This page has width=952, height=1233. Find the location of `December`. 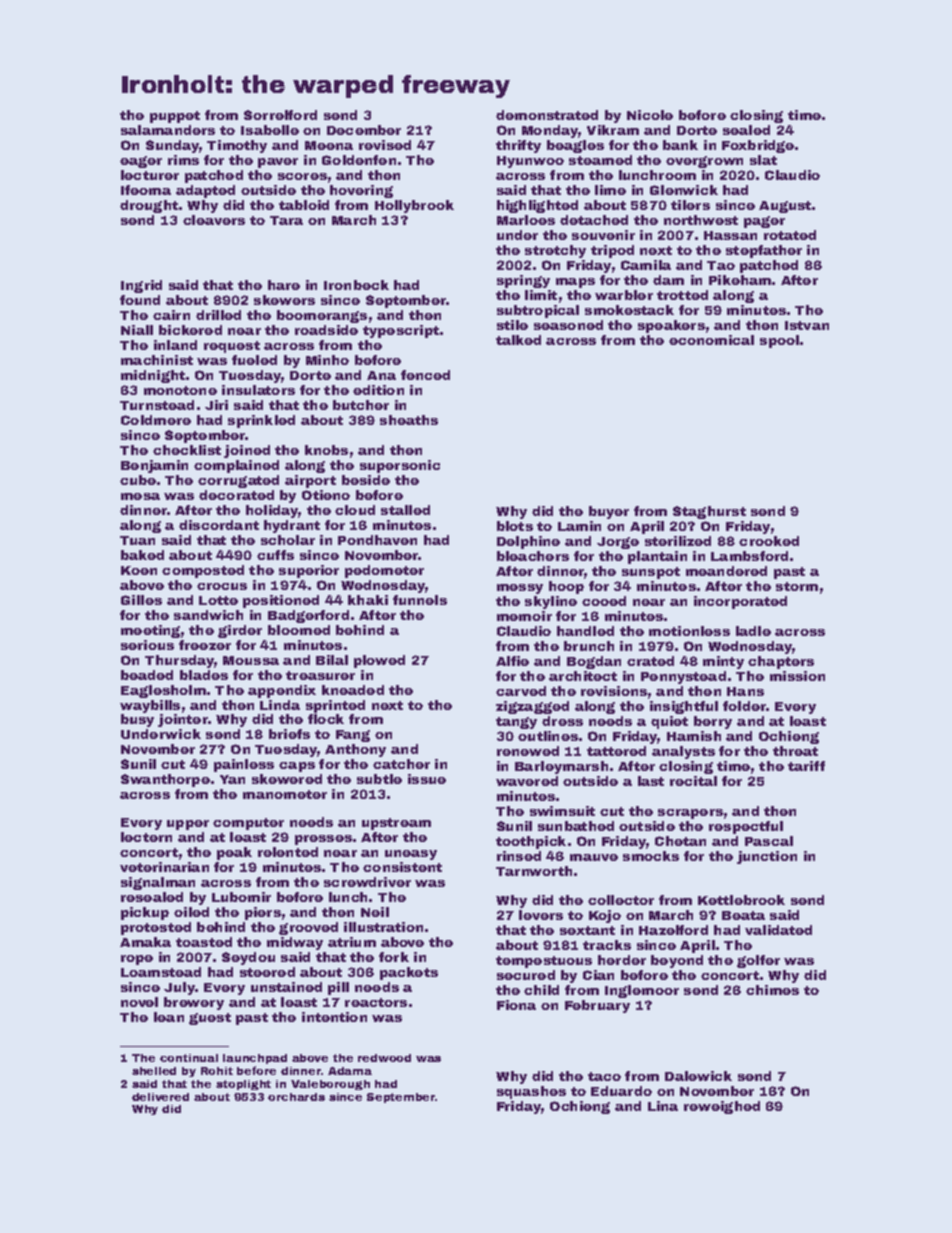

December is located at coordinates (364, 130).
